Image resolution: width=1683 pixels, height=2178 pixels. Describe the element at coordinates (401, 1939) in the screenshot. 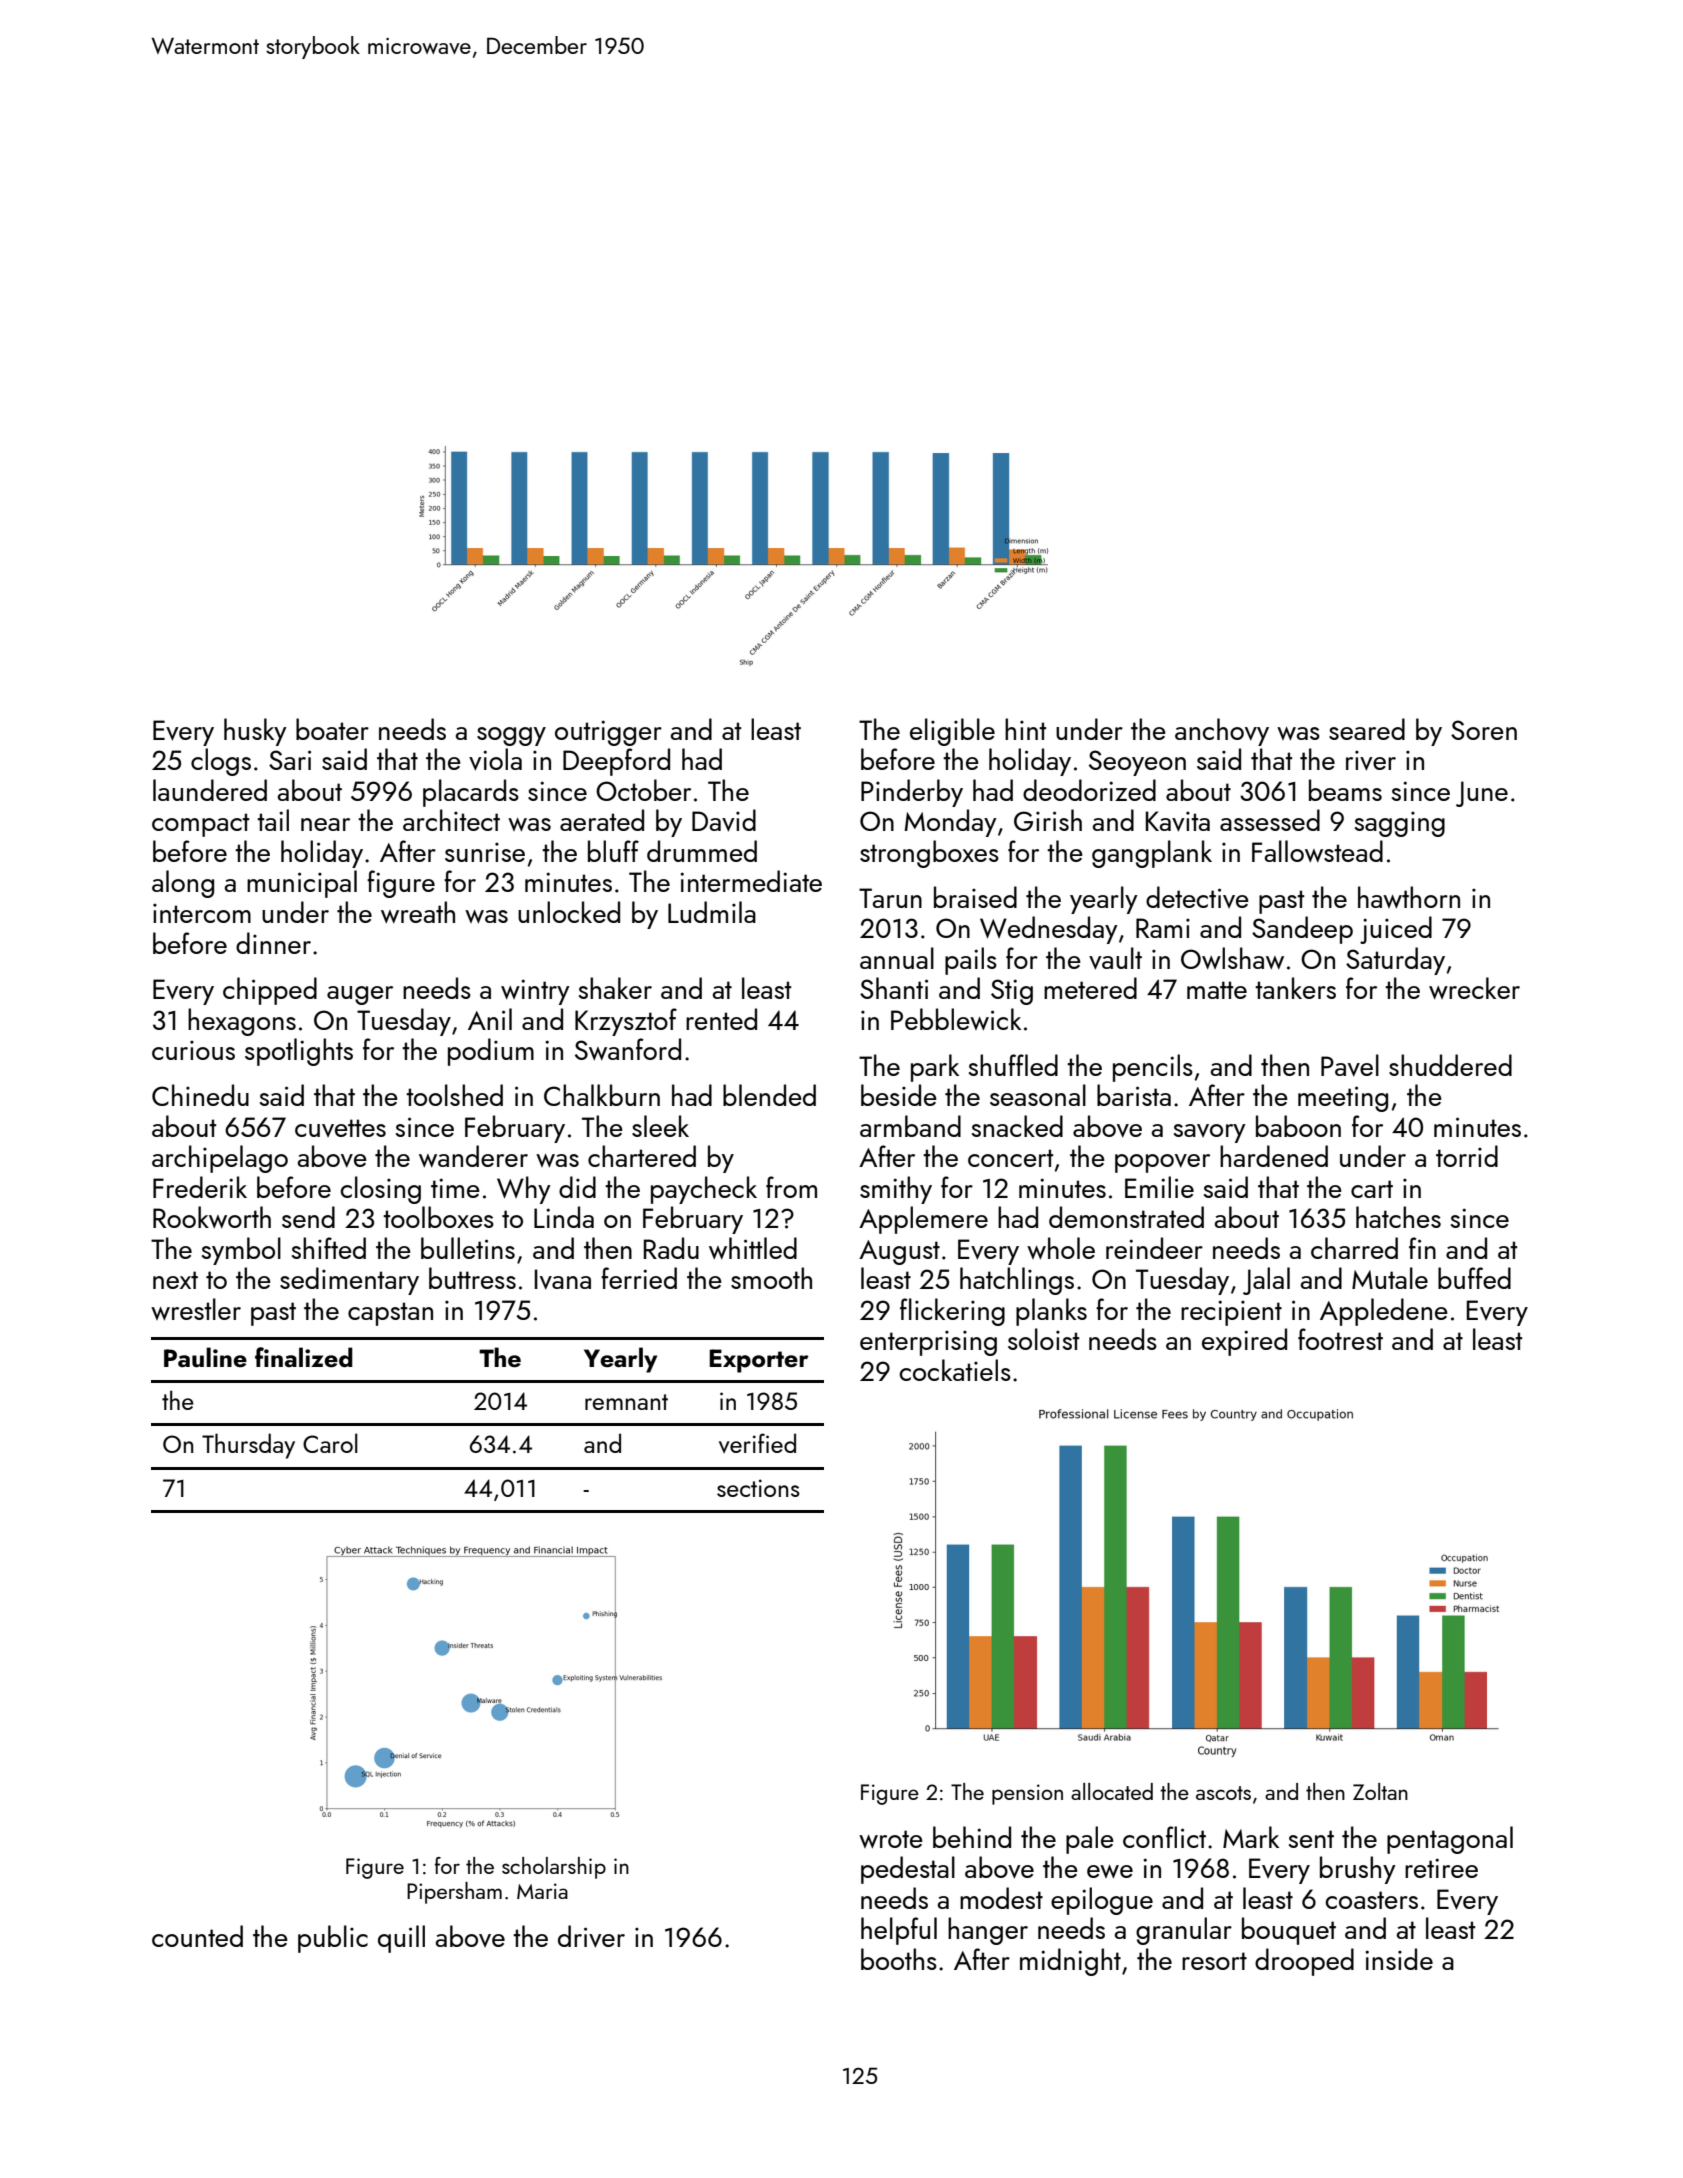

I see `quill` at that location.
